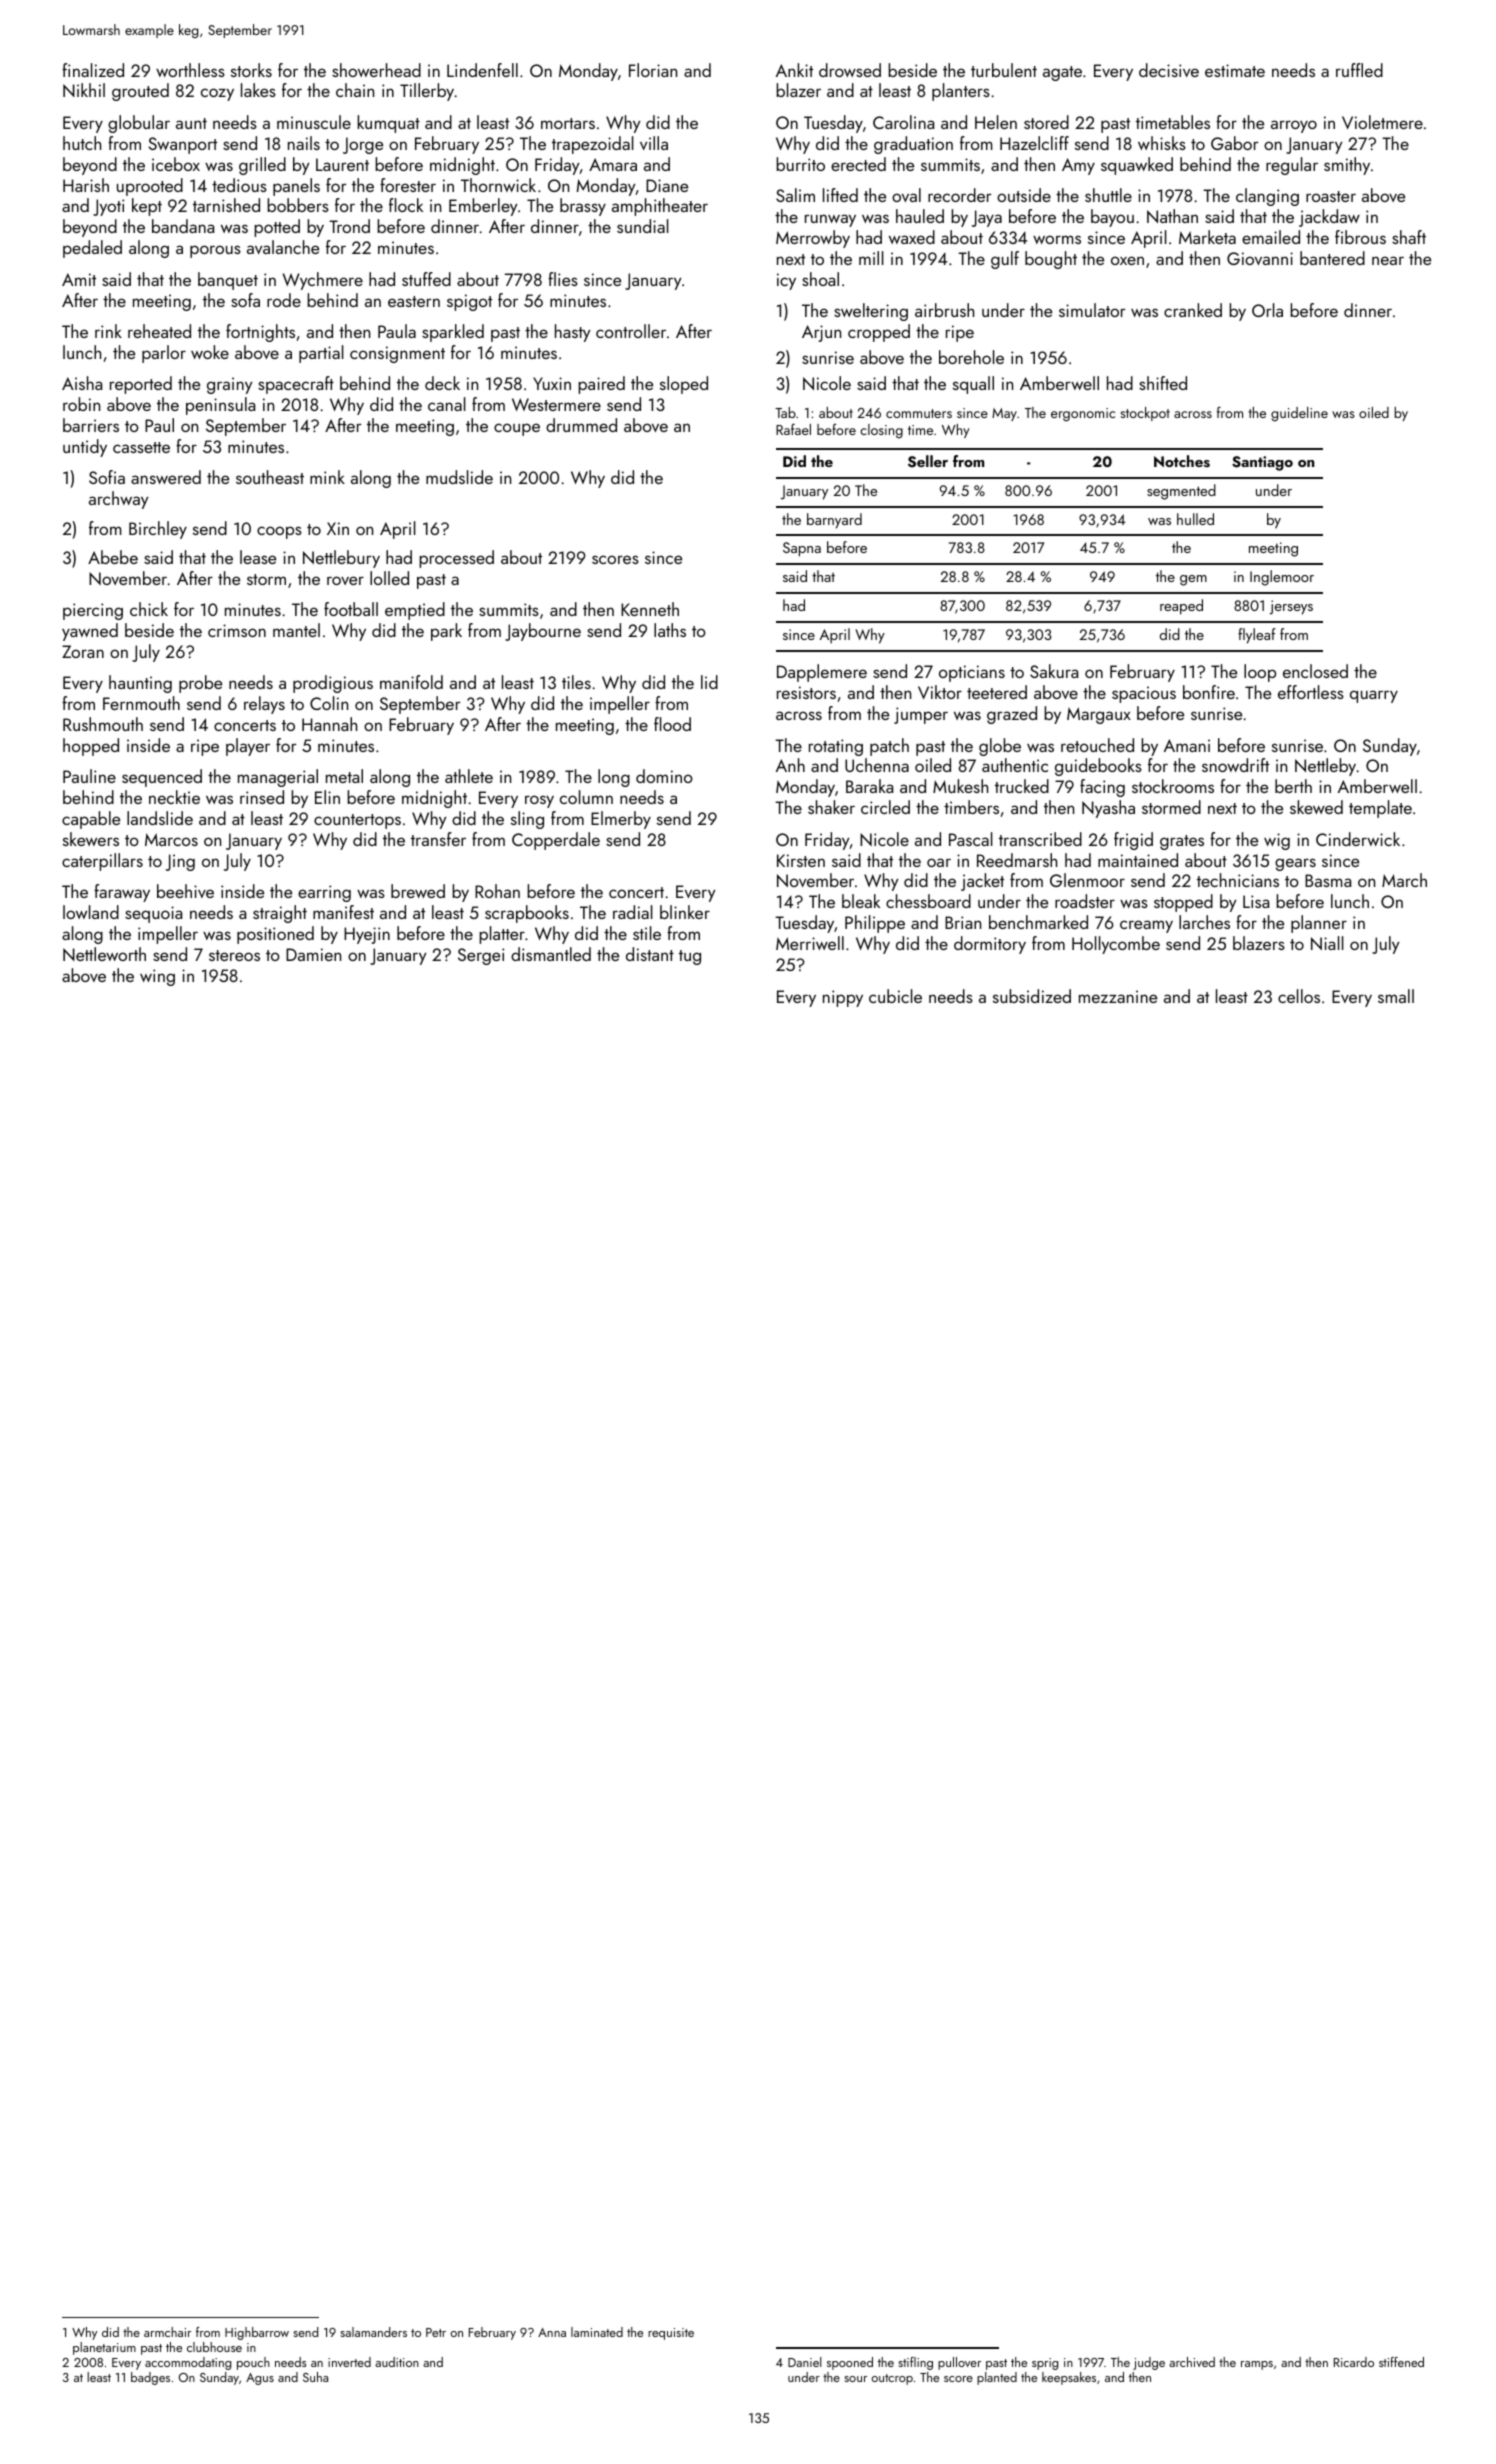  I want to click on armchair, so click(167, 2332).
